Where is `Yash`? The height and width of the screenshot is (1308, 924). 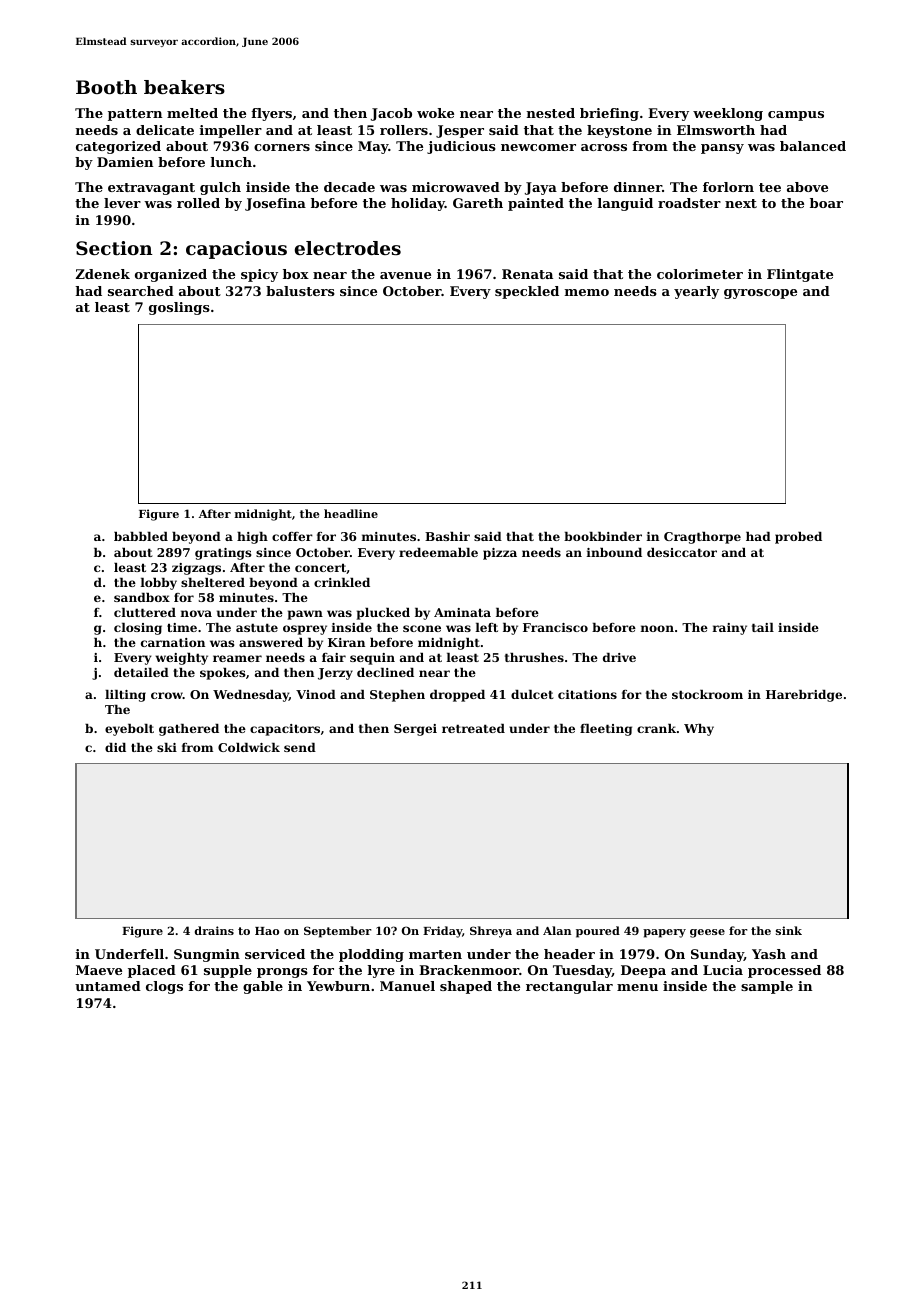
Yash is located at coordinates (769, 954).
